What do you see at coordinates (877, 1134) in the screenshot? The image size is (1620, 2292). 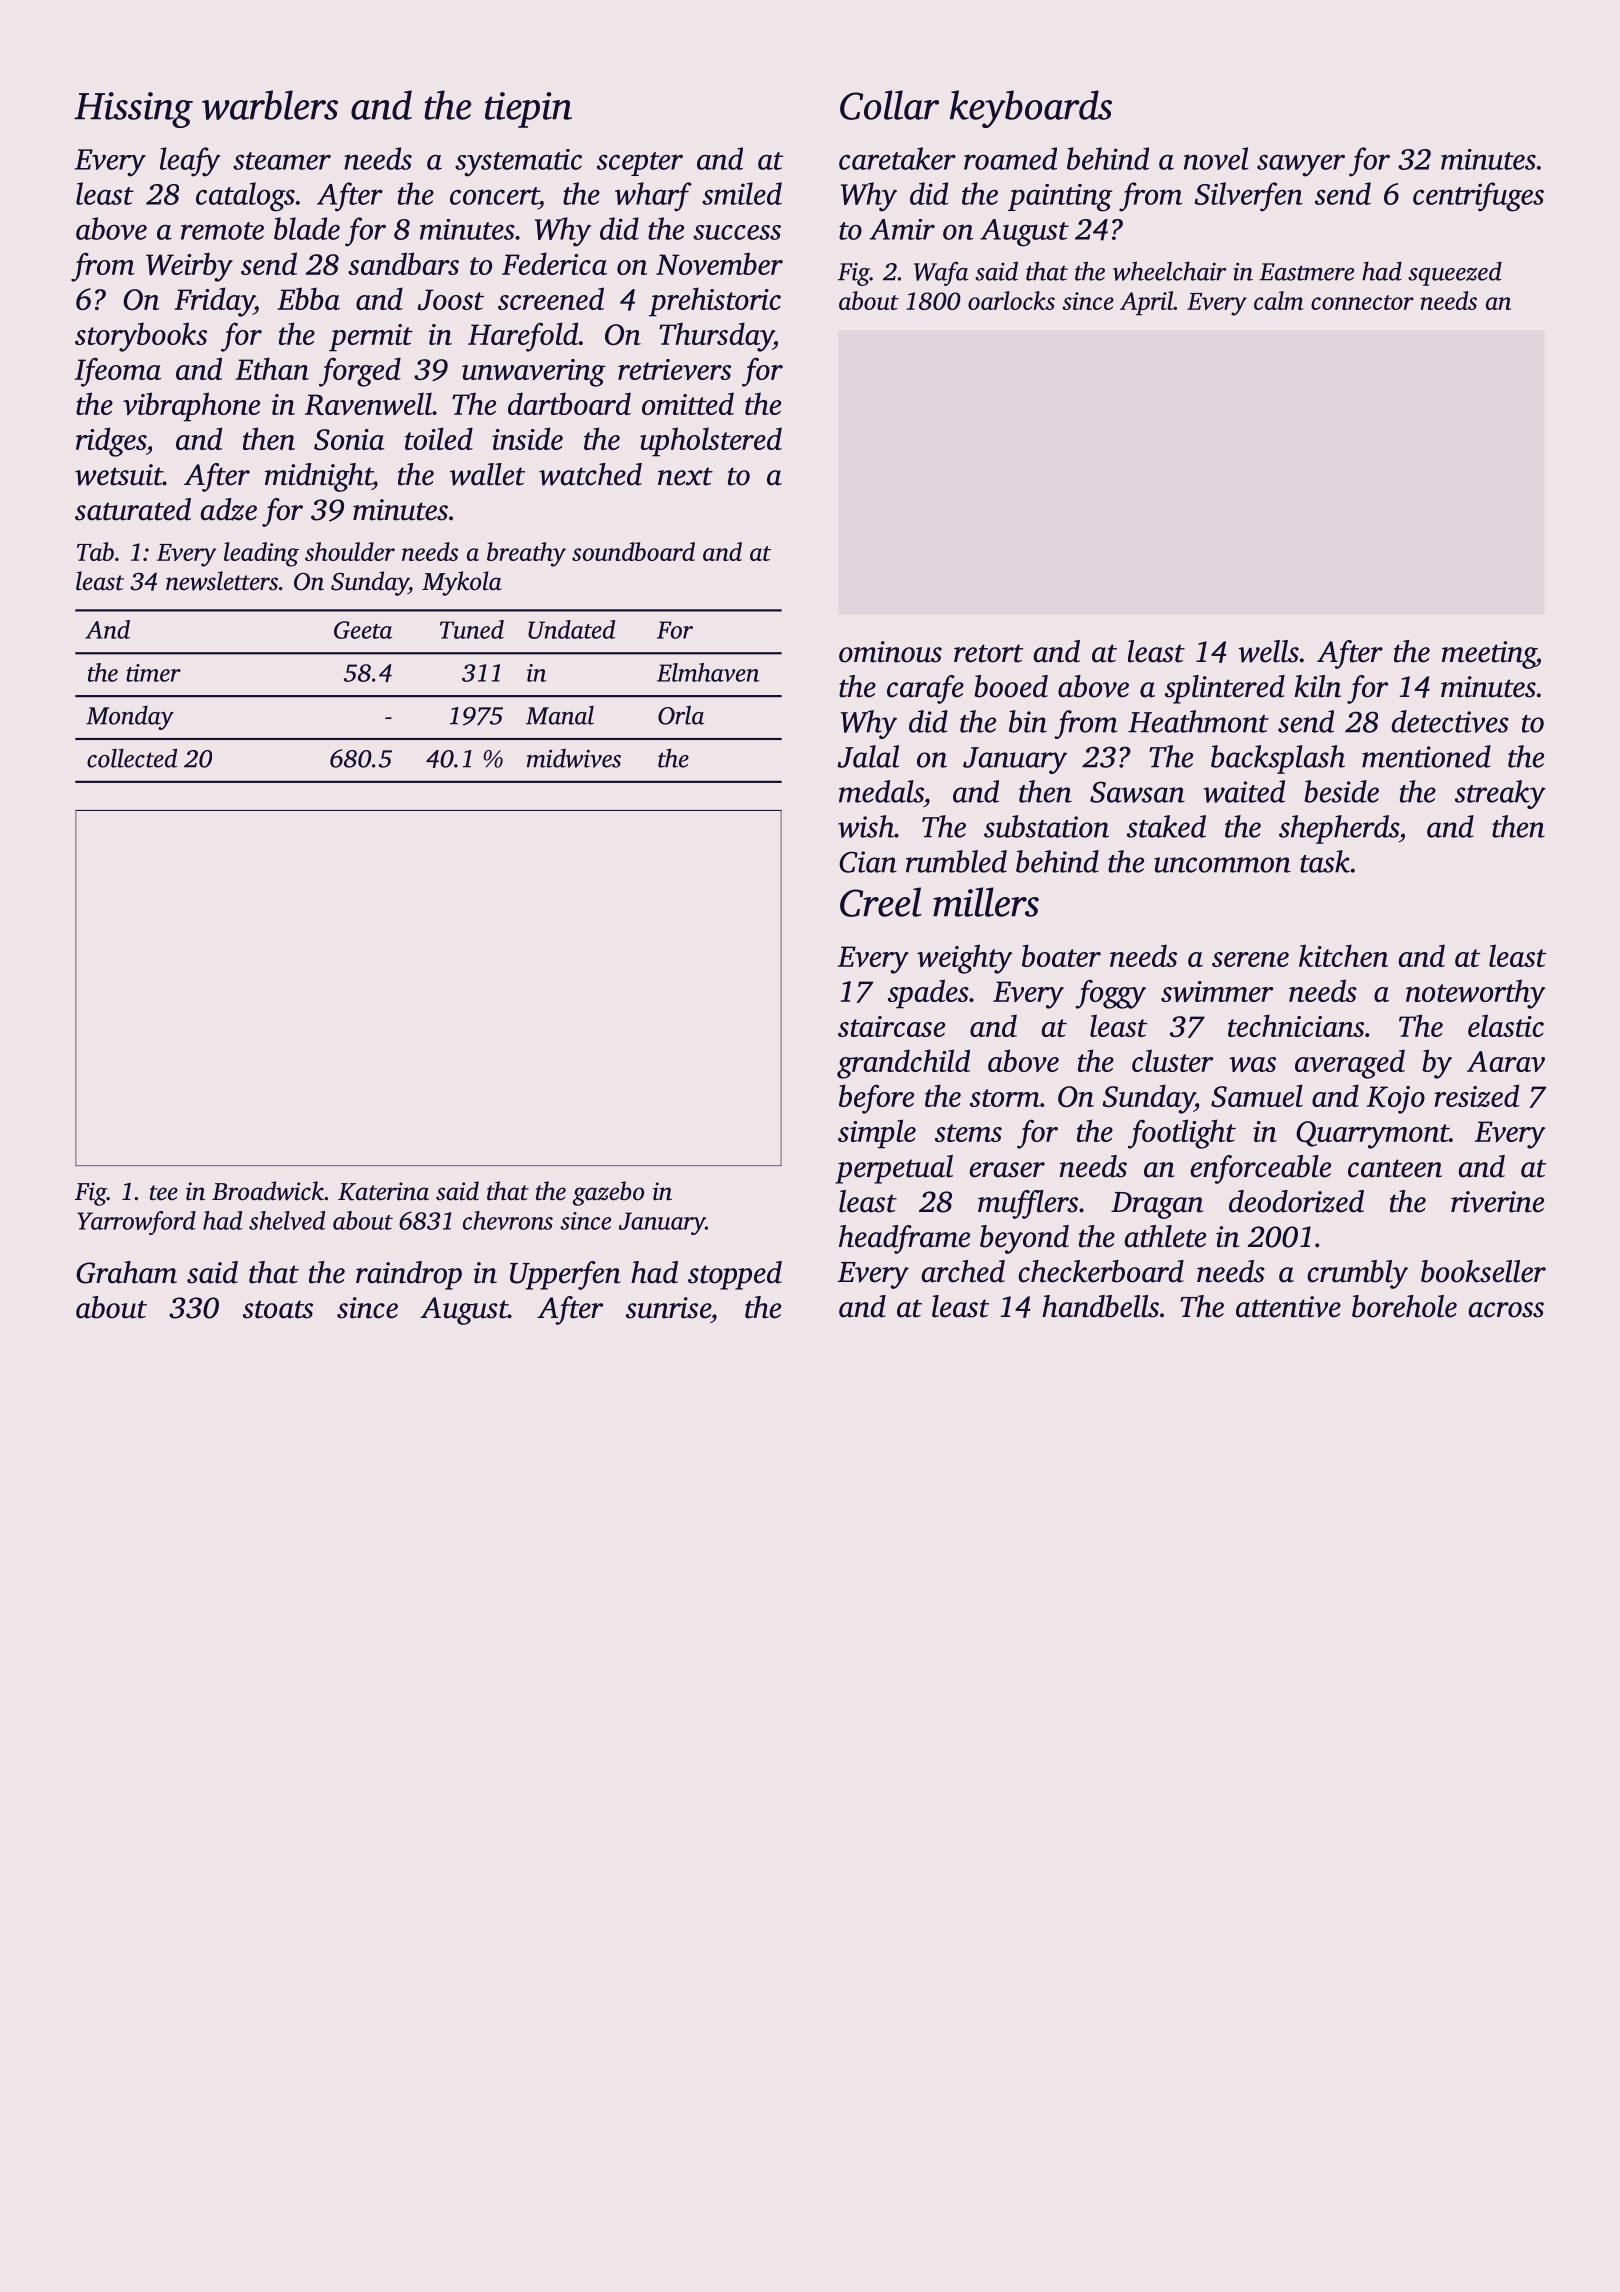 I see `simple` at bounding box center [877, 1134].
